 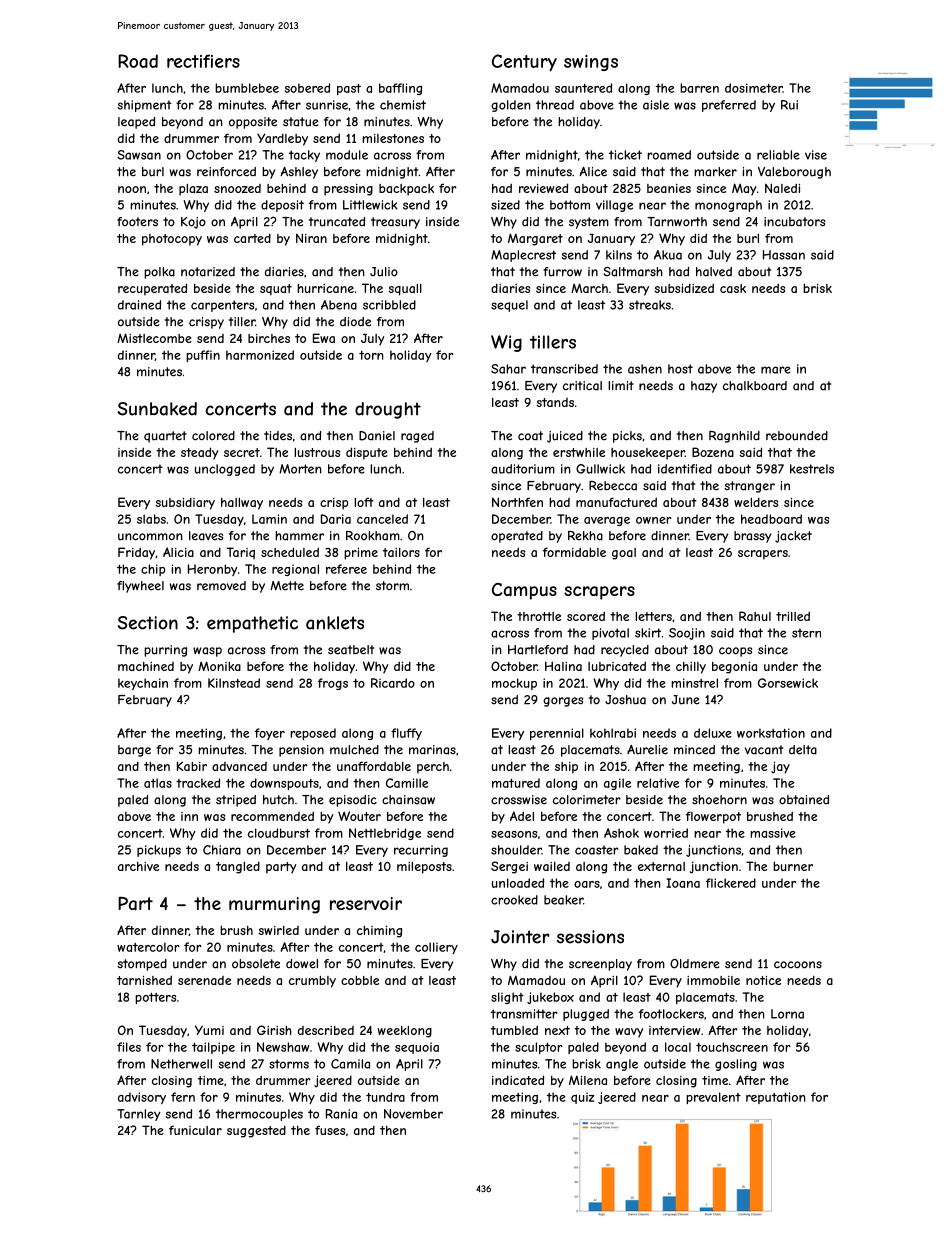 What do you see at coordinates (136, 123) in the document?
I see `leaped` at bounding box center [136, 123].
